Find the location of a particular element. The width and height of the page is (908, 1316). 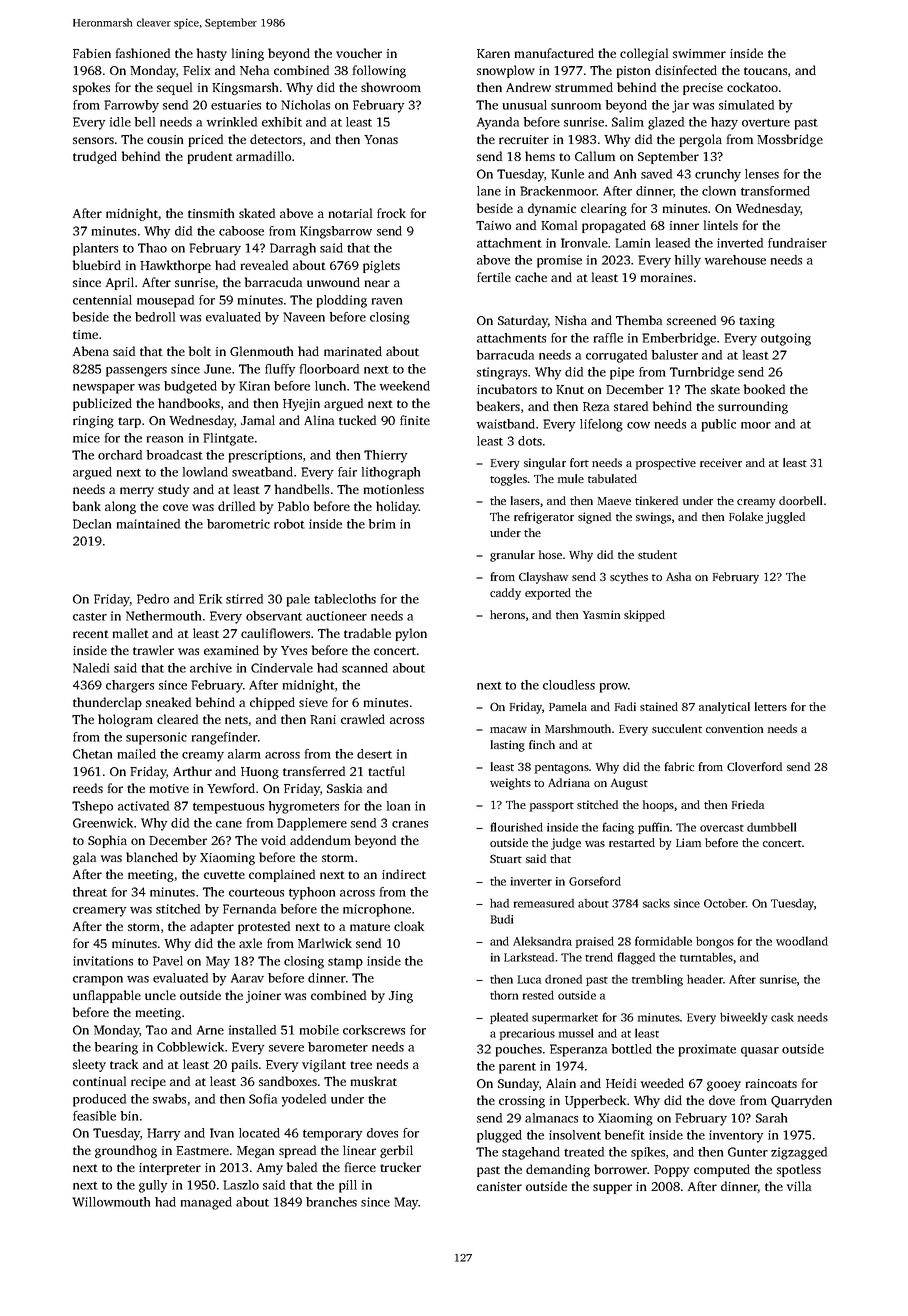

canister is located at coordinates (499, 1186).
